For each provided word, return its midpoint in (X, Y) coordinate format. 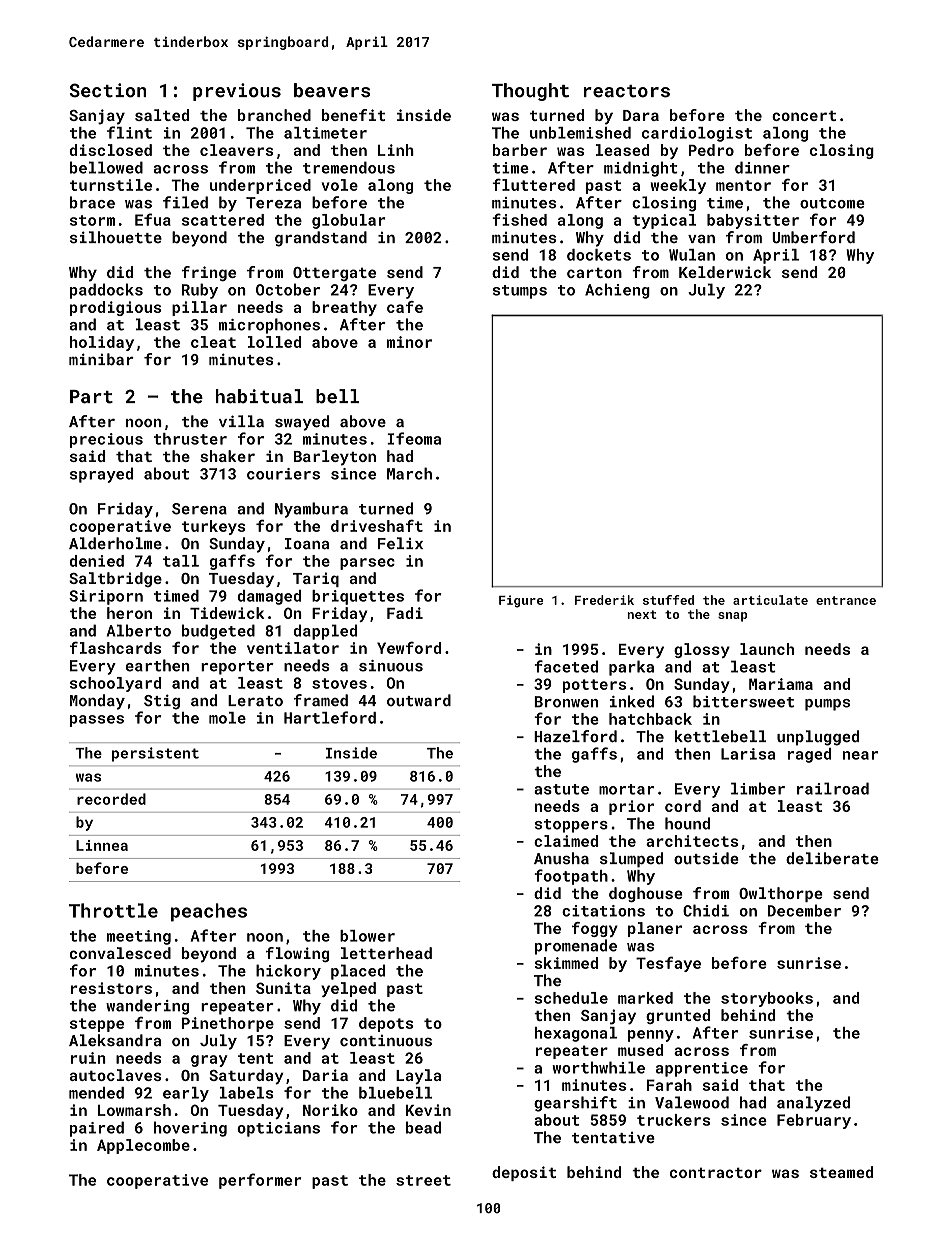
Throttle (113, 910)
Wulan (692, 255)
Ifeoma (414, 438)
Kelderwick (725, 272)
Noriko (330, 1110)
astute (561, 789)
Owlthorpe (781, 894)
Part (91, 397)
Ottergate (334, 274)
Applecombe (143, 1146)
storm (92, 220)
